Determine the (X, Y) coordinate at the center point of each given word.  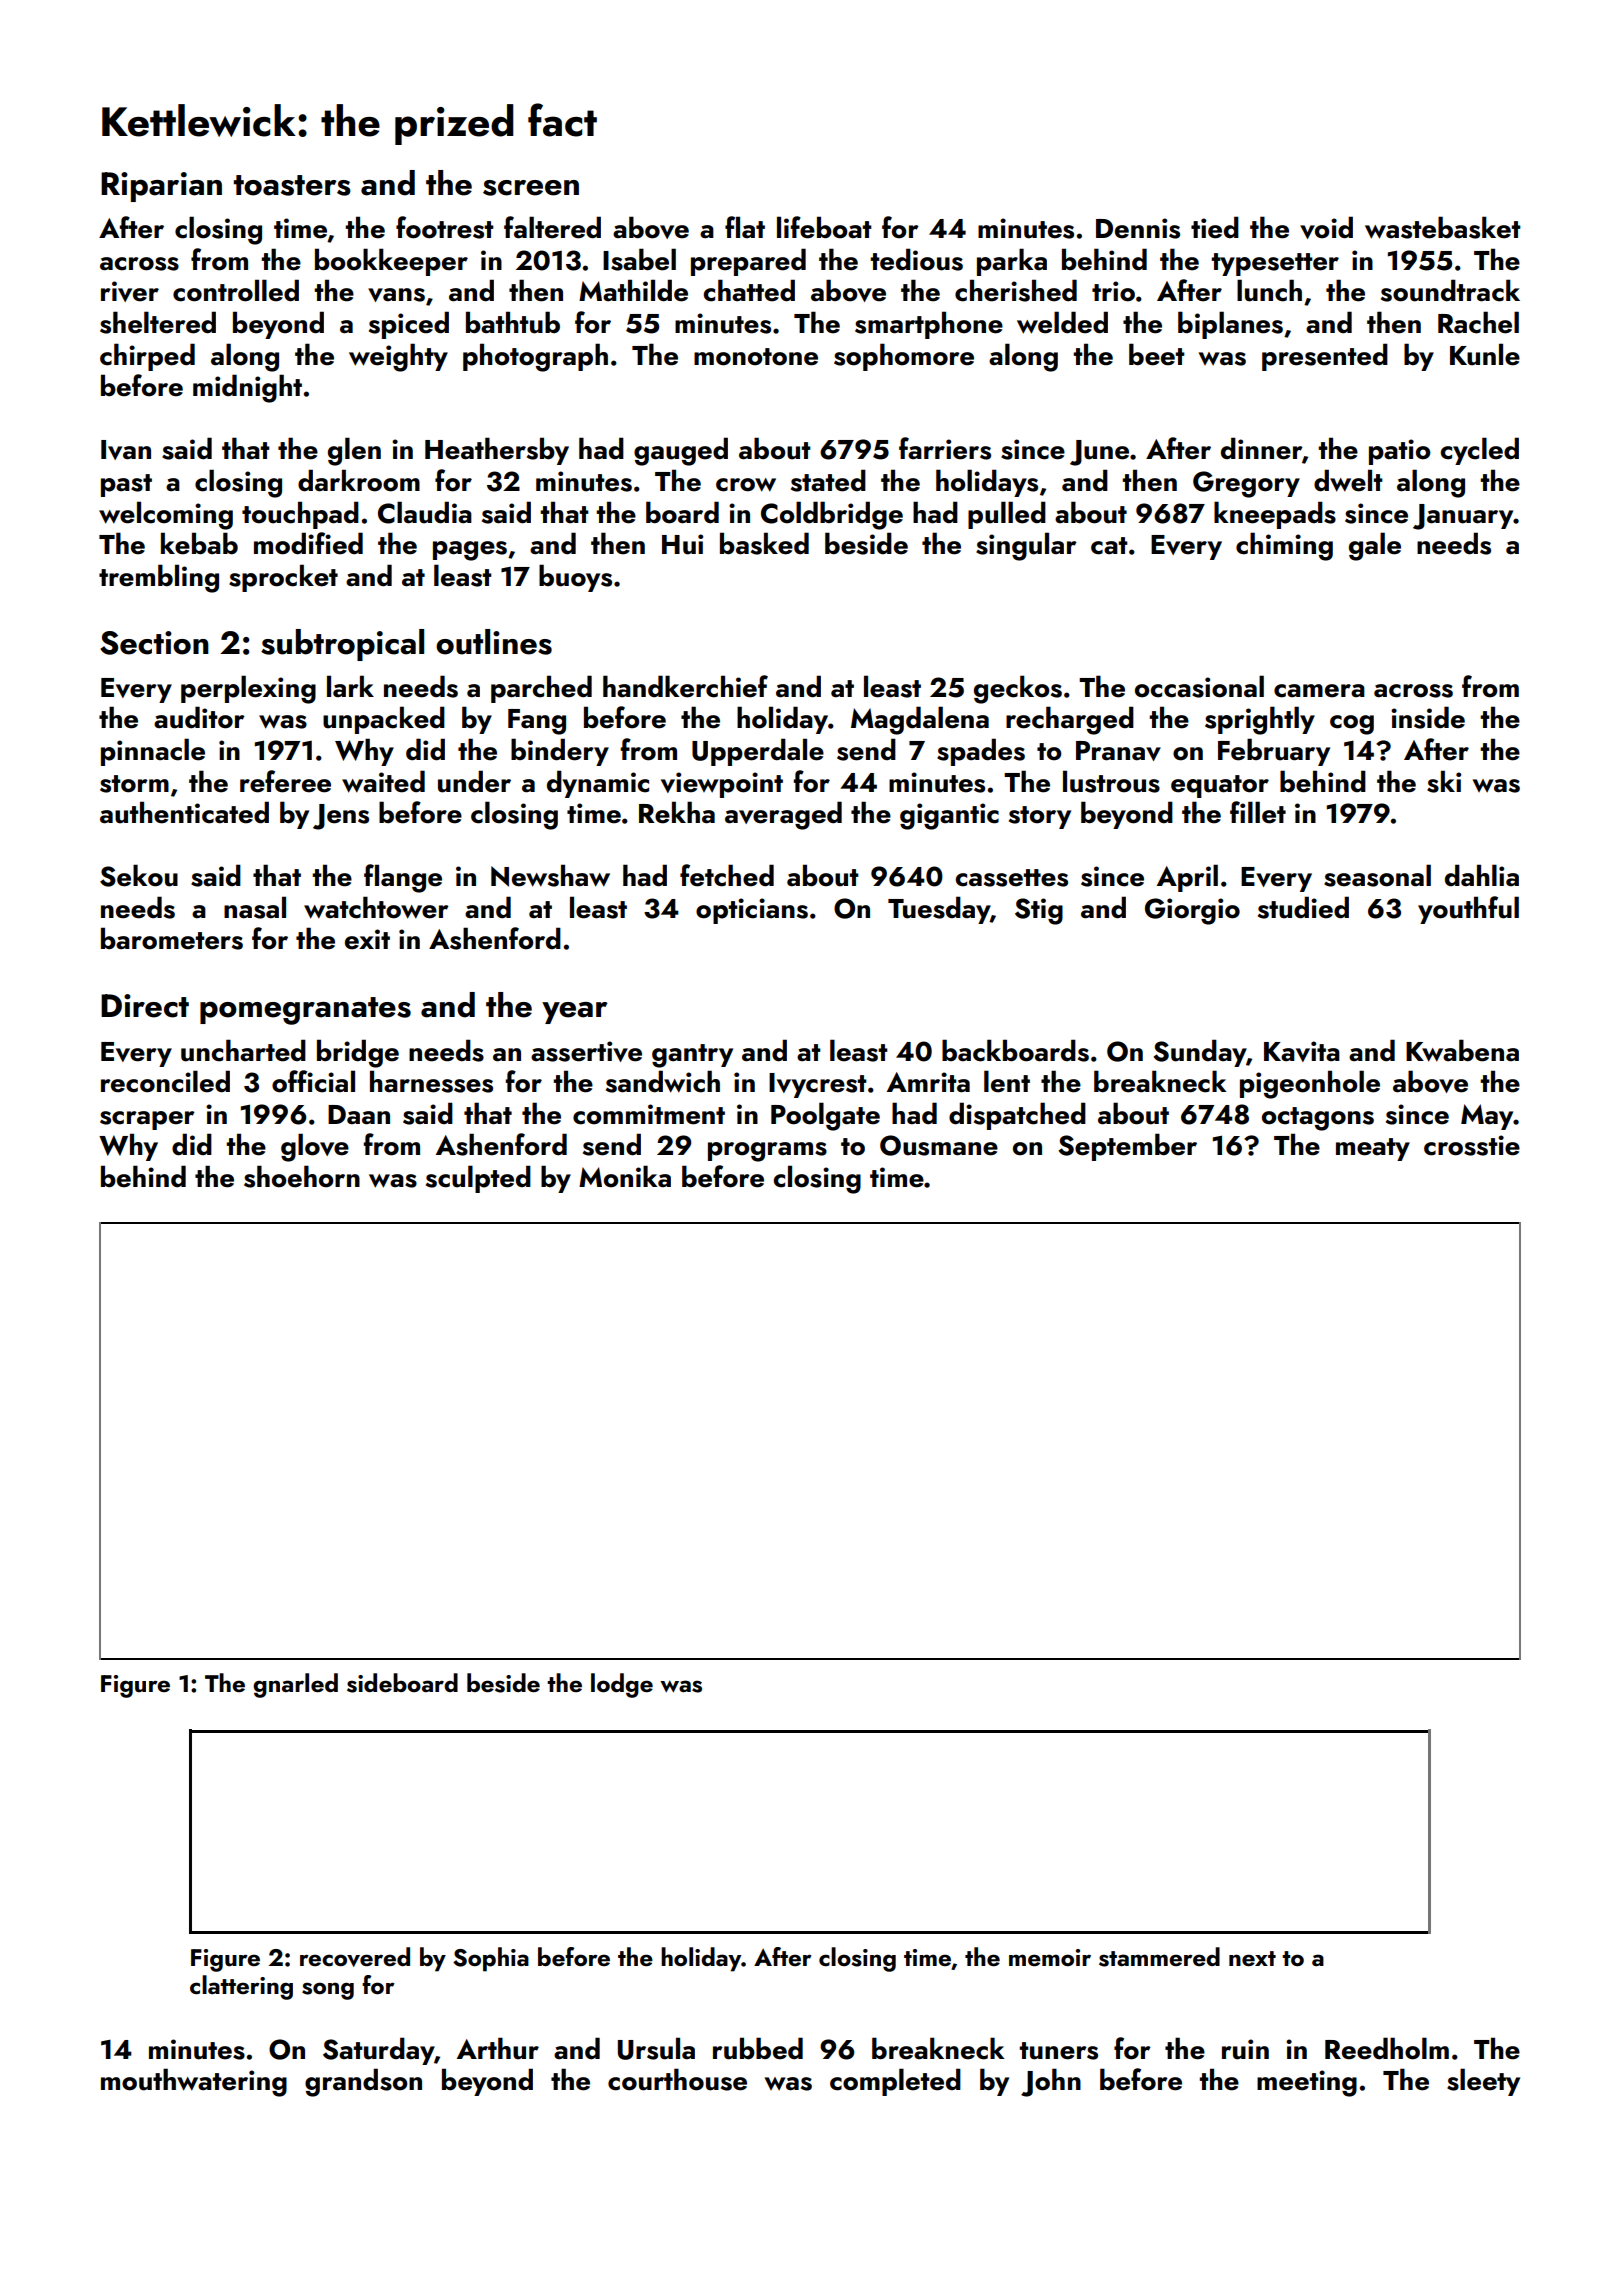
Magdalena (920, 720)
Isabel (639, 259)
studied (1303, 907)
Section (154, 643)
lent (1007, 1081)
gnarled (295, 1685)
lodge (622, 1685)
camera (1319, 691)
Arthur (498, 2048)
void (1326, 227)
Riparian (161, 187)
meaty (1373, 1149)
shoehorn (302, 1176)
